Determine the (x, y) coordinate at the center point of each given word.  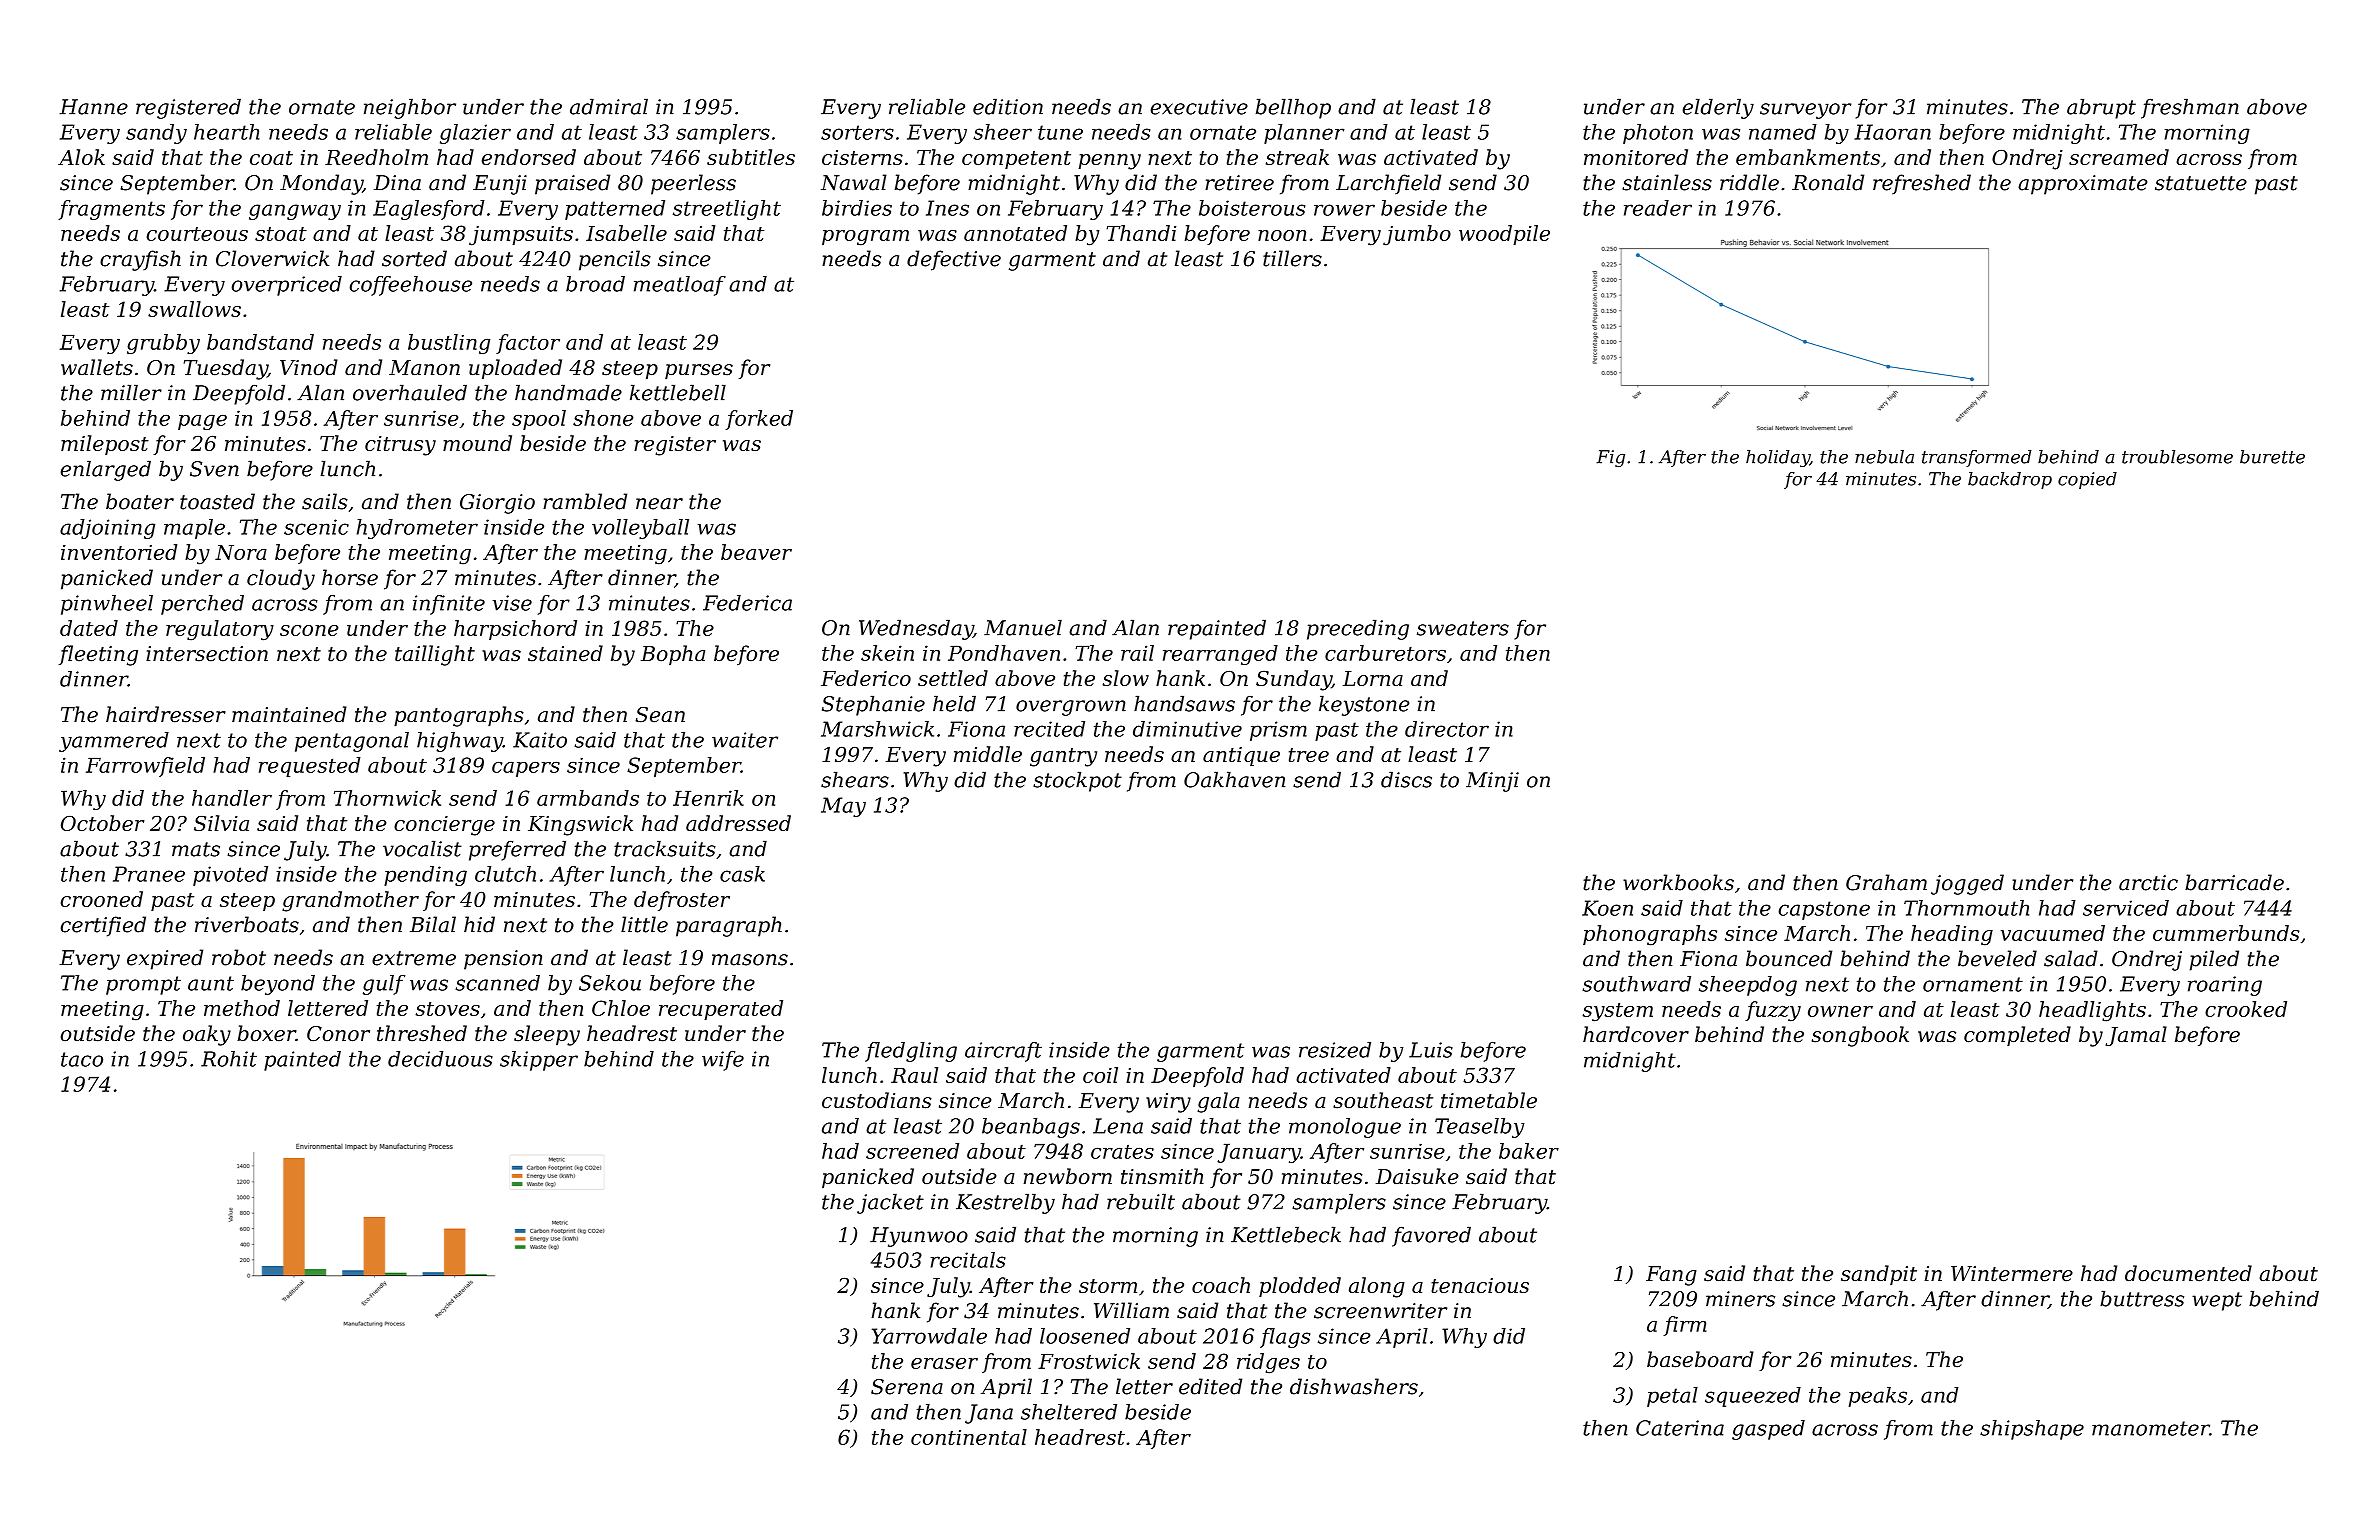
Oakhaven (1234, 779)
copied (2087, 480)
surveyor (1805, 111)
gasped (1768, 1430)
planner (1304, 134)
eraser (944, 1363)
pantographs (459, 716)
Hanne (93, 107)
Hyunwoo (919, 1237)
